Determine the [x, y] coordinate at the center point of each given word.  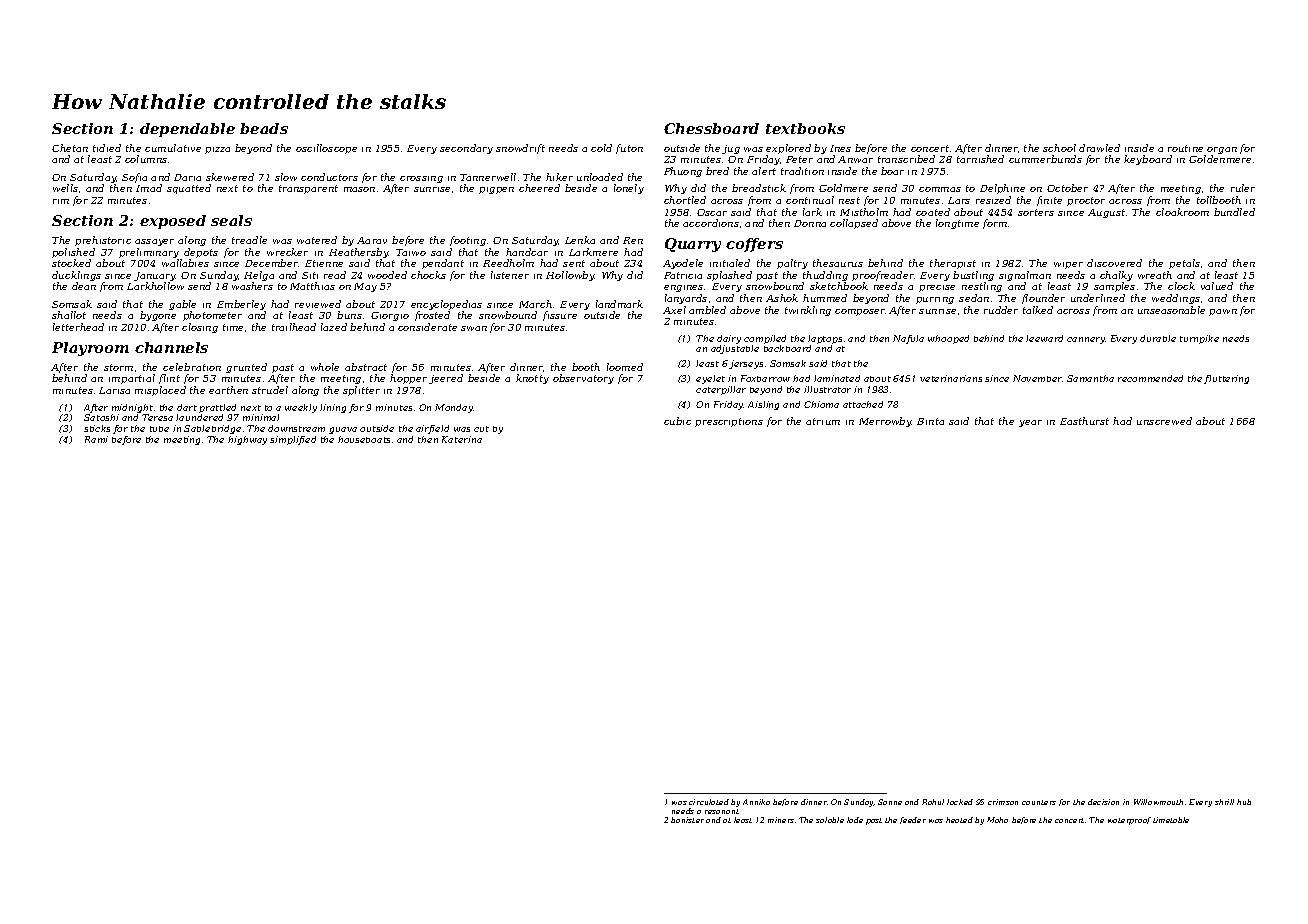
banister [687, 820]
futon [629, 149]
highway [247, 440]
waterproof [1129, 821]
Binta [930, 421]
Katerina [462, 439]
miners [781, 820]
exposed [173, 222]
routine [1185, 148]
